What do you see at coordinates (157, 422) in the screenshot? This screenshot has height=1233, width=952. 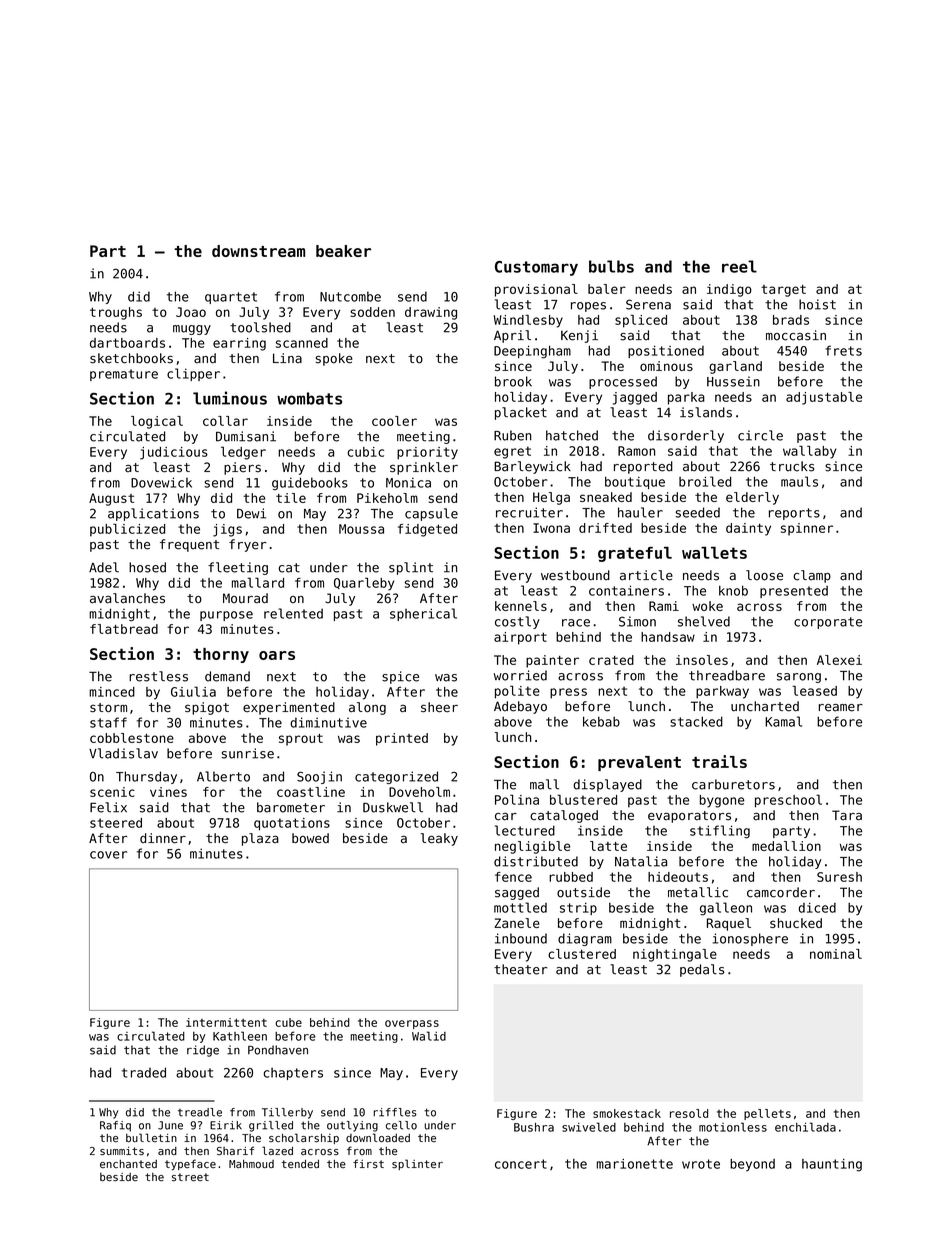 I see `logical` at bounding box center [157, 422].
